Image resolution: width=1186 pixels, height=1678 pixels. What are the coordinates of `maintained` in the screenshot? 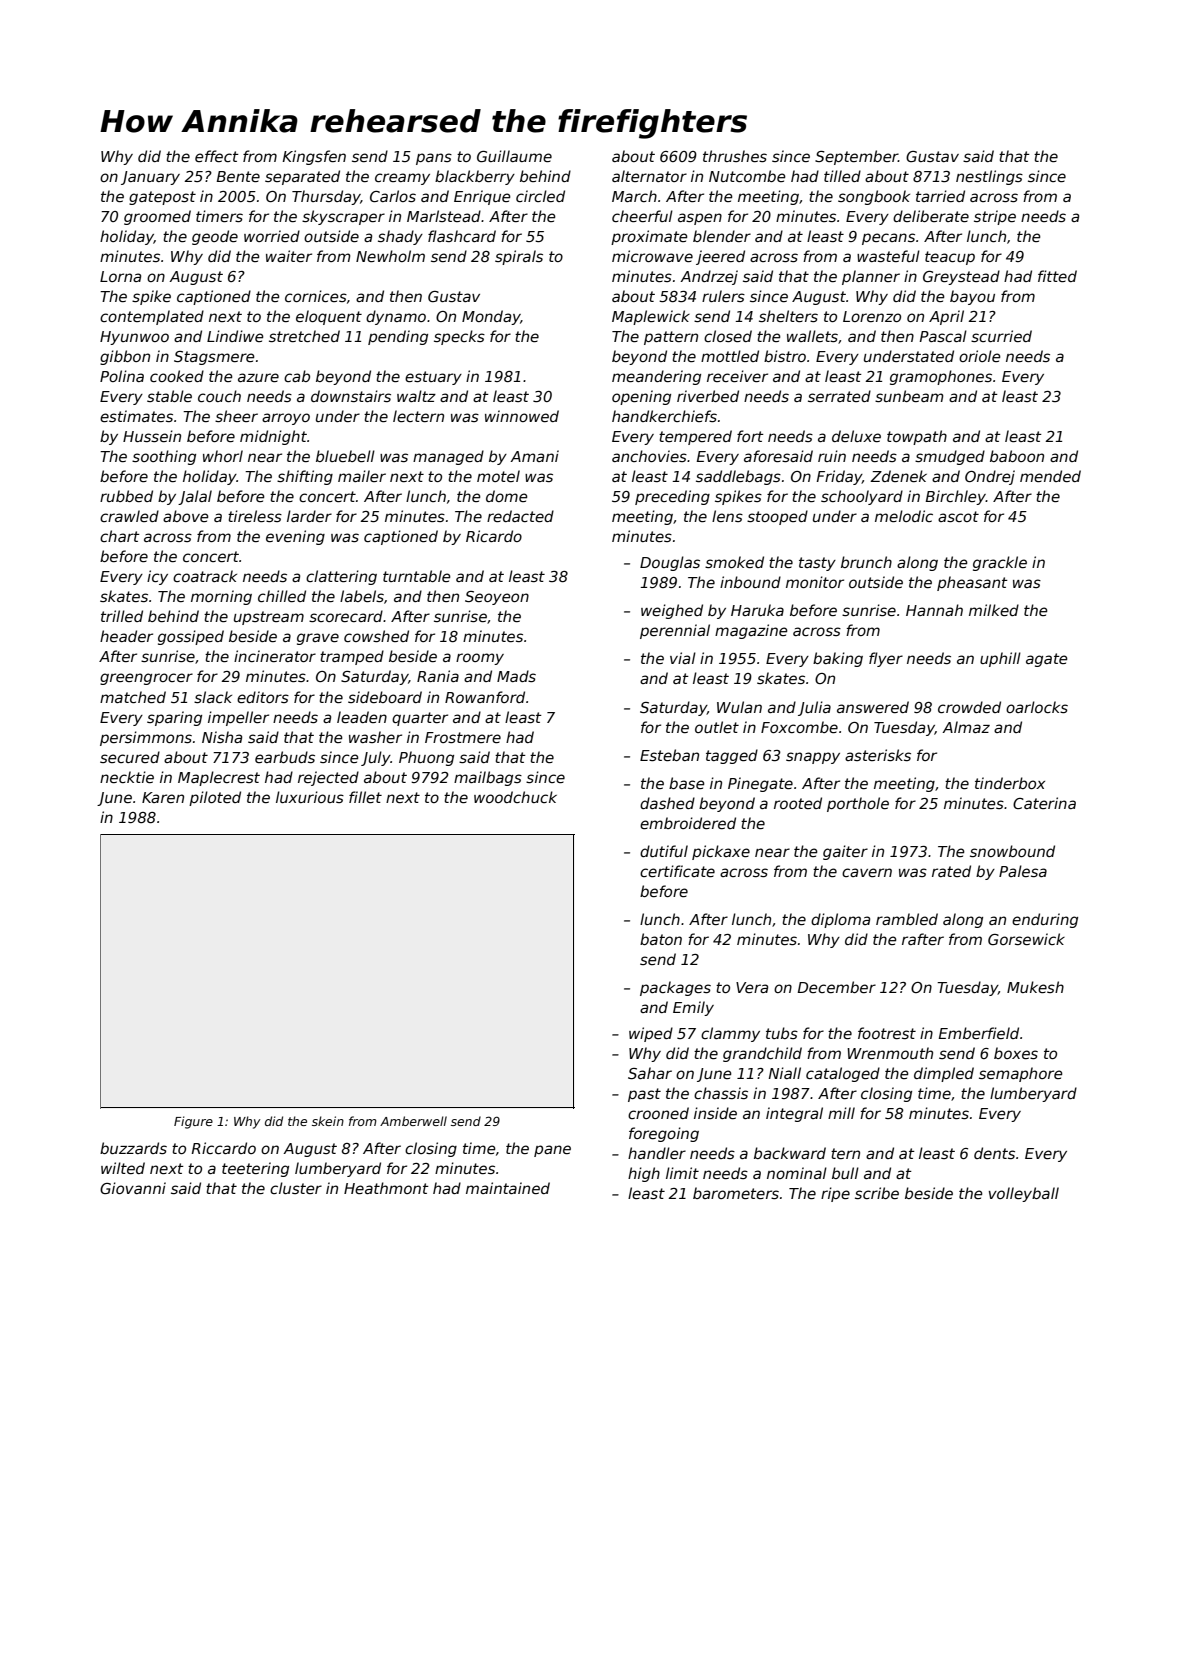 It's located at (508, 1188).
